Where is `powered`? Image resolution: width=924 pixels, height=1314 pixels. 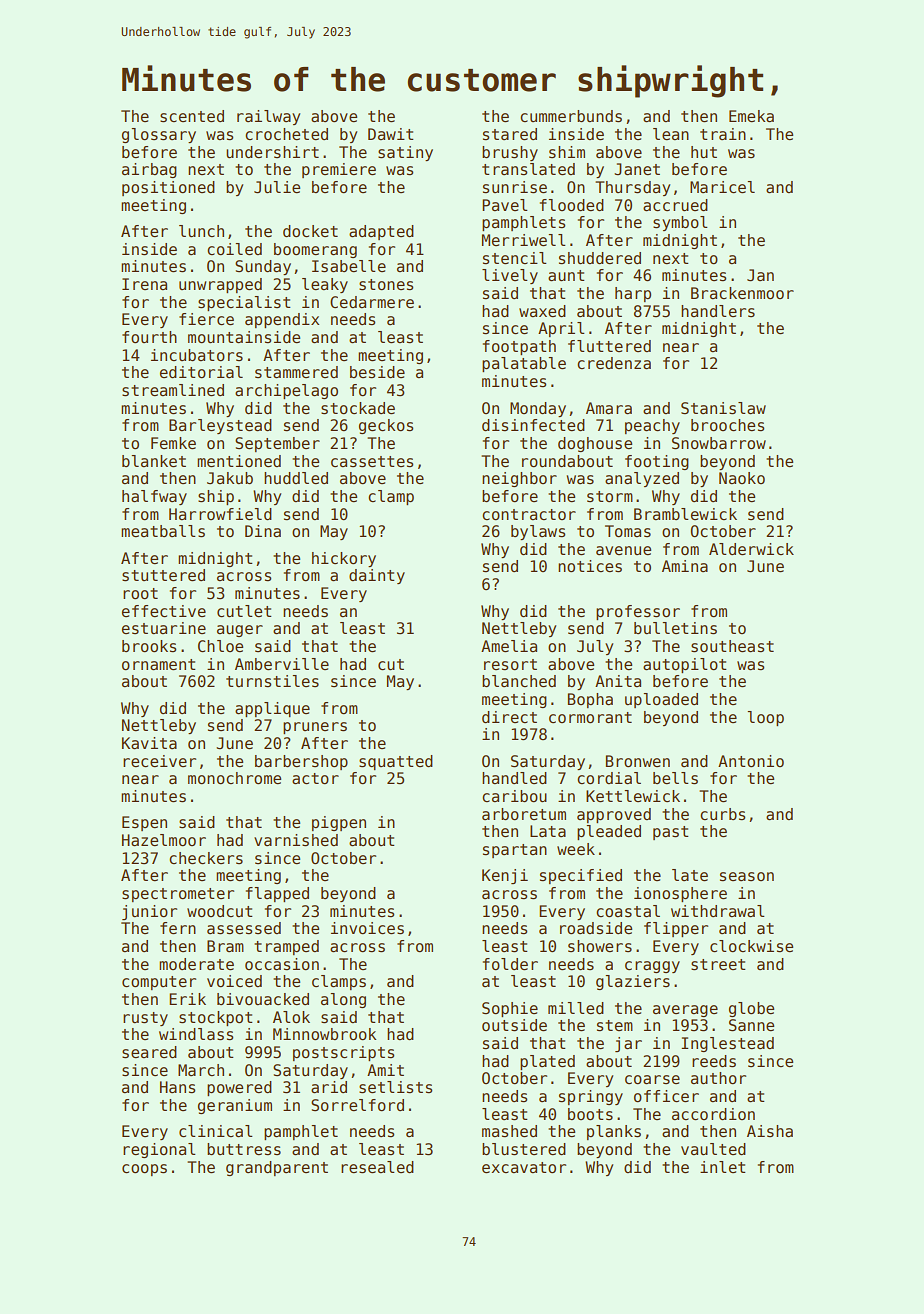 powered is located at coordinates (239, 1088).
